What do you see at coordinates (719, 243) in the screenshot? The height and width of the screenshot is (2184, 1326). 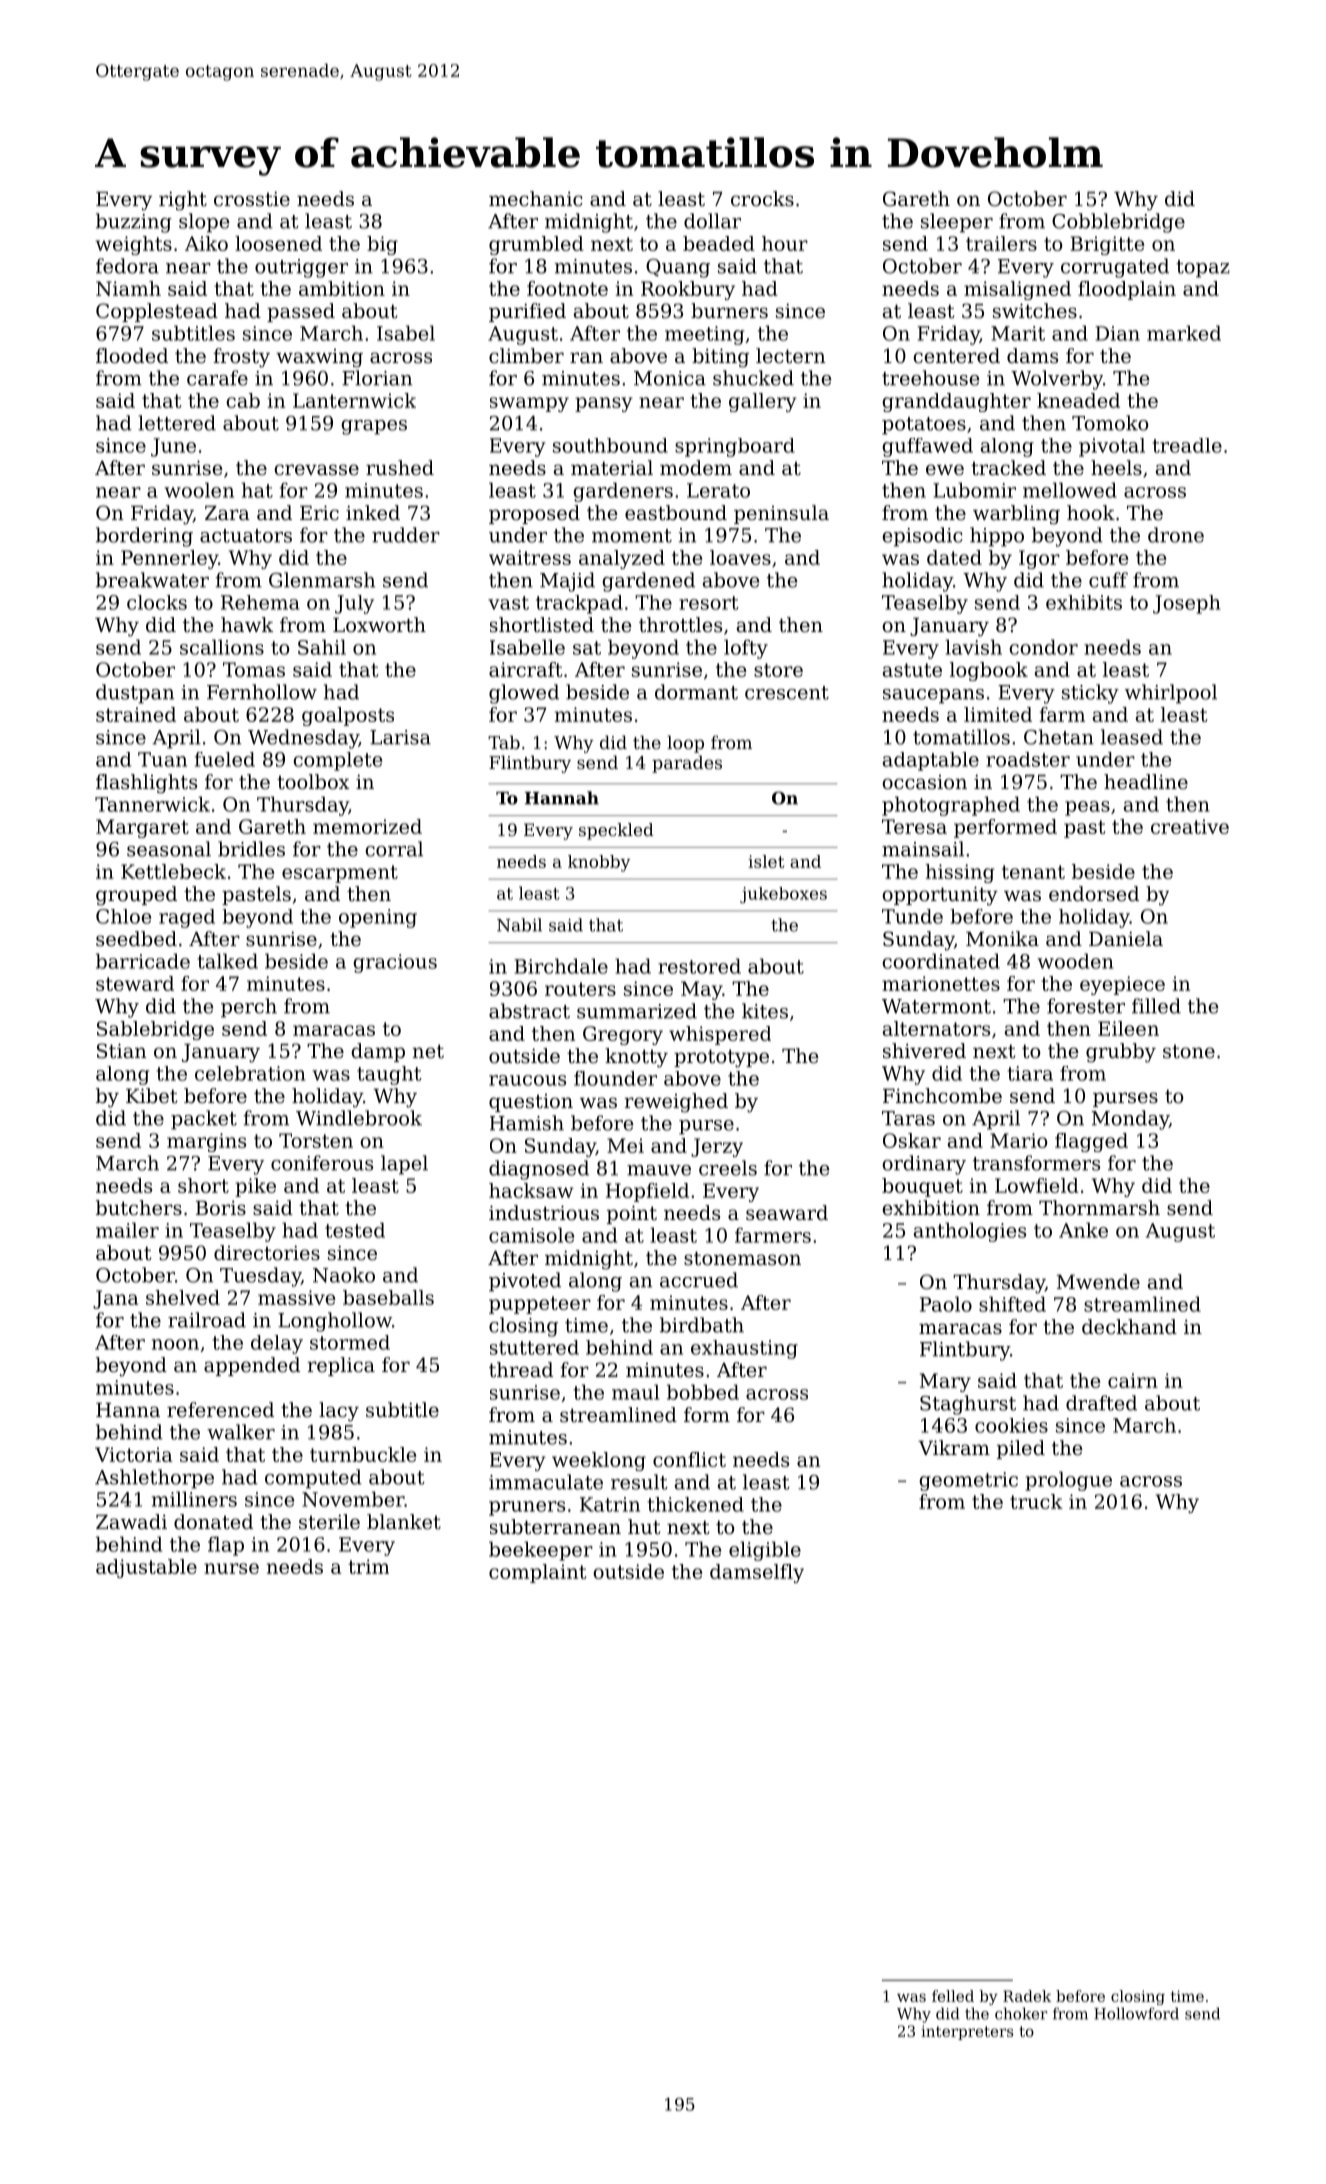 I see `beaded` at bounding box center [719, 243].
